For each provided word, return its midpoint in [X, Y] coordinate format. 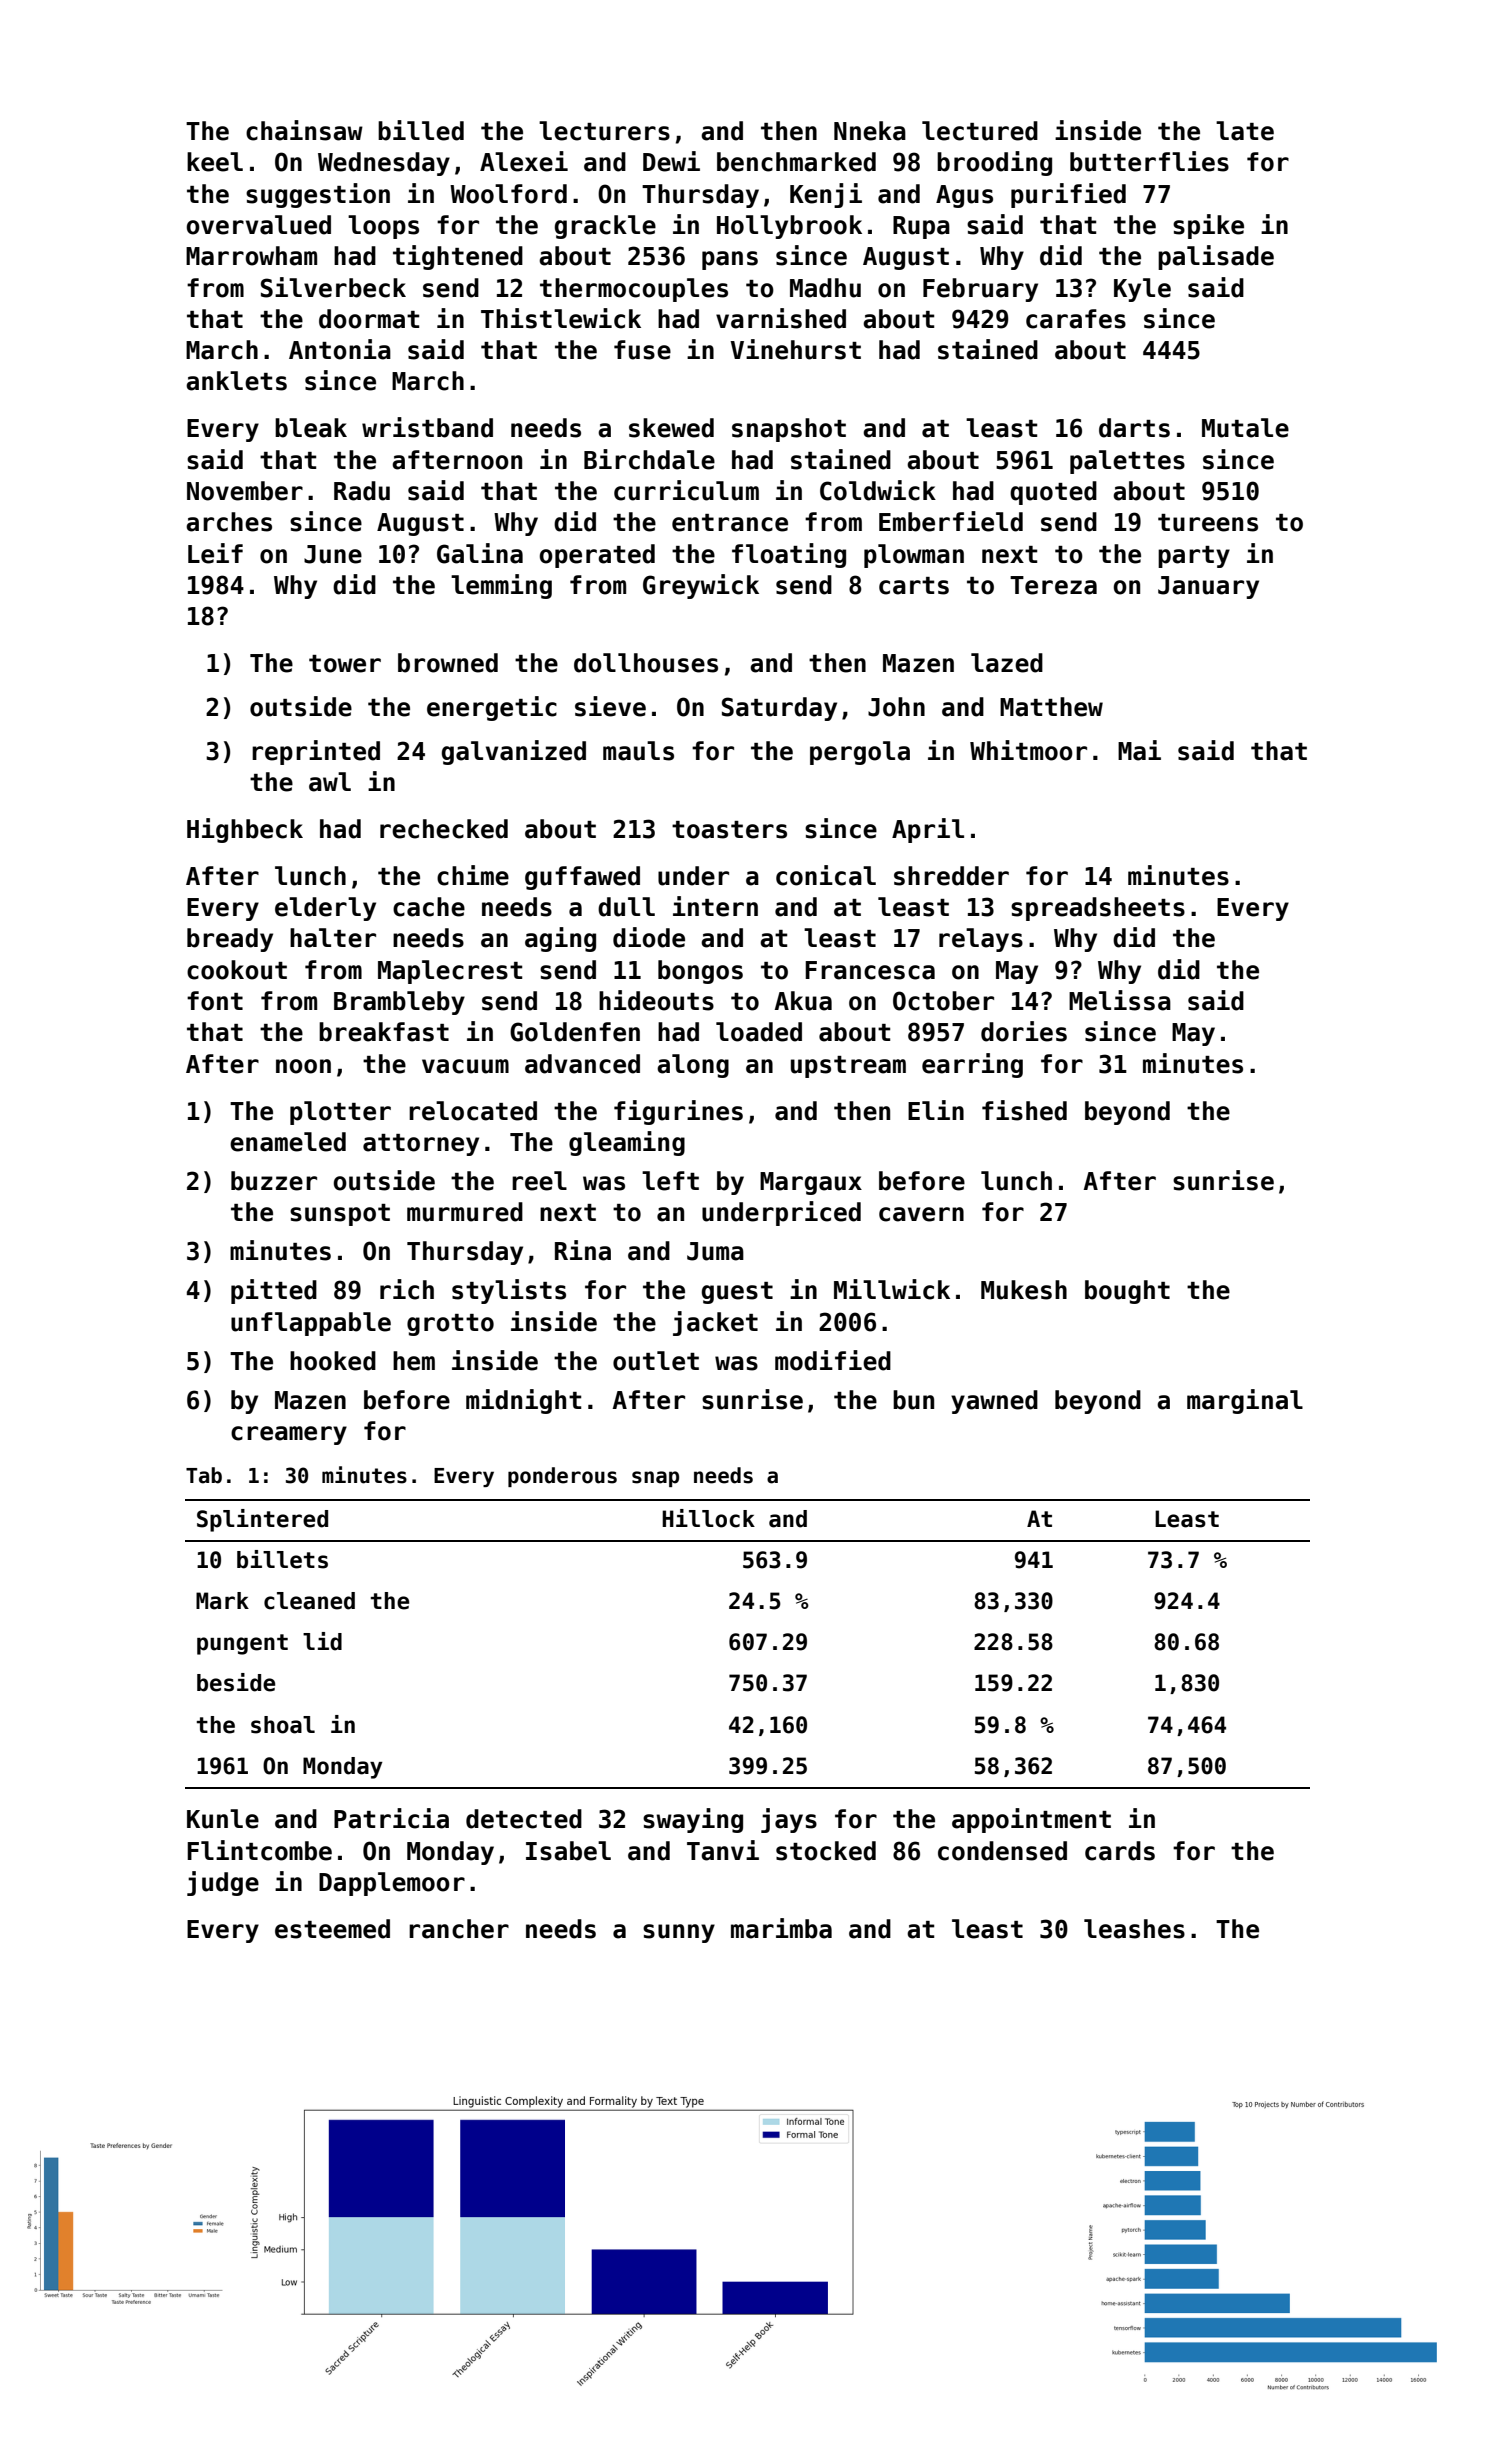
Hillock [708, 1518]
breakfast [384, 1032]
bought [1127, 1292]
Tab [204, 1475]
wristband [427, 427]
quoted [1053, 493]
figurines [678, 1112]
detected [524, 1819]
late [1245, 131]
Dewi [671, 161]
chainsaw [304, 130]
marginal [1245, 1401]
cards [1120, 1851]
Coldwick [878, 490]
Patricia [391, 1818]
